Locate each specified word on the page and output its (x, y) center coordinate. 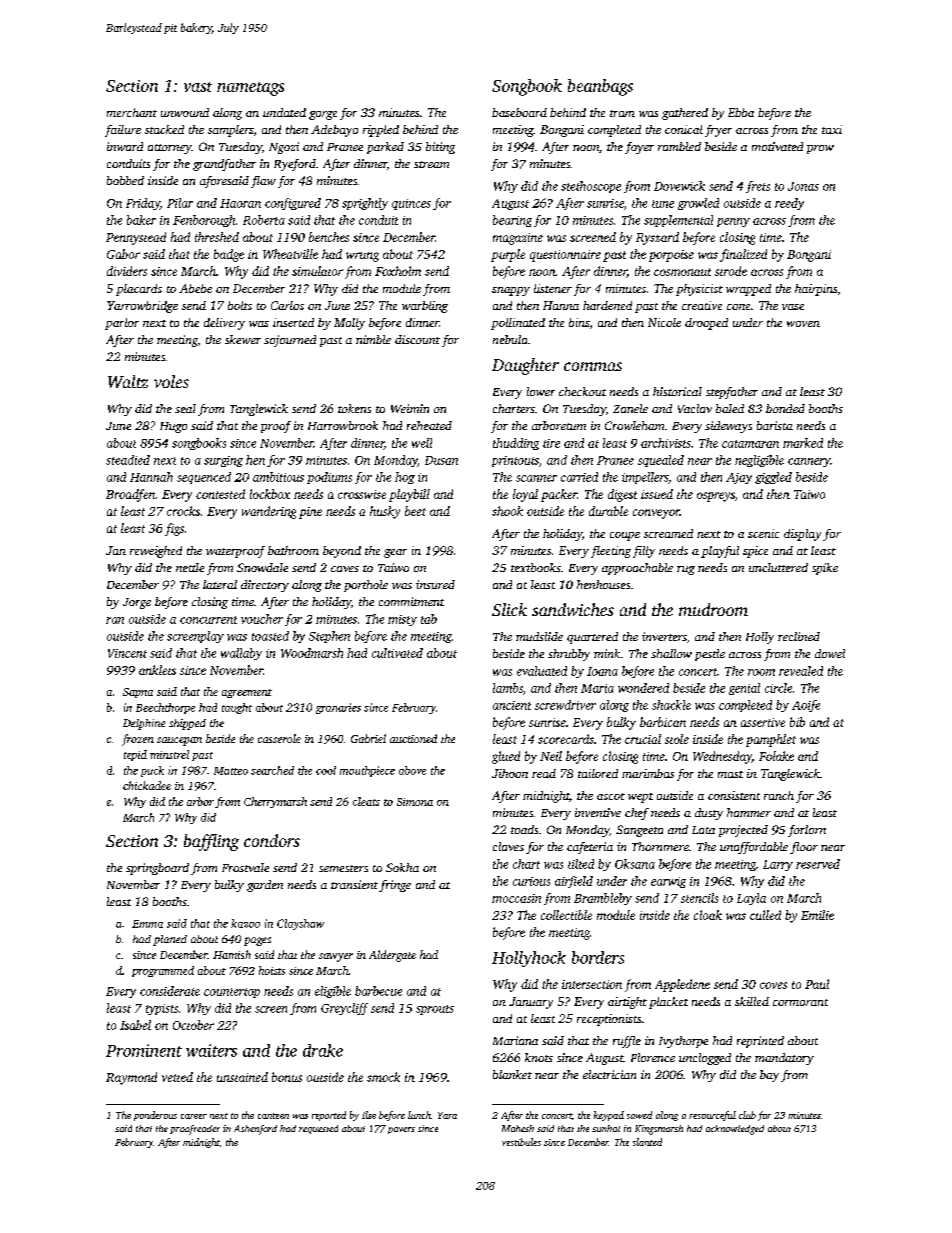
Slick (509, 609)
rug (686, 570)
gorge (323, 115)
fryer (718, 131)
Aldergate (392, 956)
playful (720, 552)
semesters (343, 868)
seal (185, 408)
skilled (752, 1001)
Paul (817, 984)
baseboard (519, 112)
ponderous (155, 1116)
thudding (516, 444)
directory (265, 586)
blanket (512, 1074)
